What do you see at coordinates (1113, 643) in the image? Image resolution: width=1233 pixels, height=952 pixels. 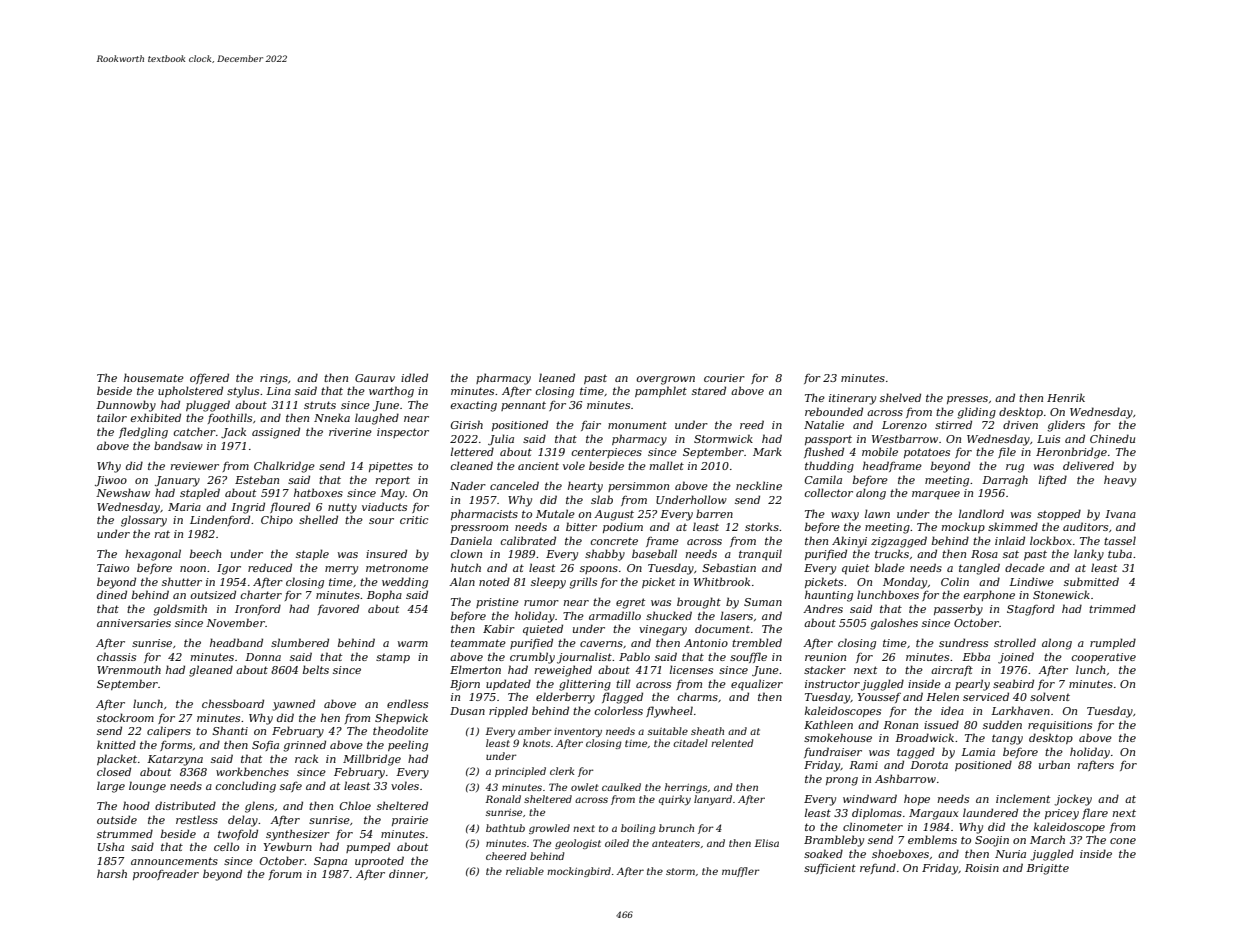 I see `rumpled` at bounding box center [1113, 643].
